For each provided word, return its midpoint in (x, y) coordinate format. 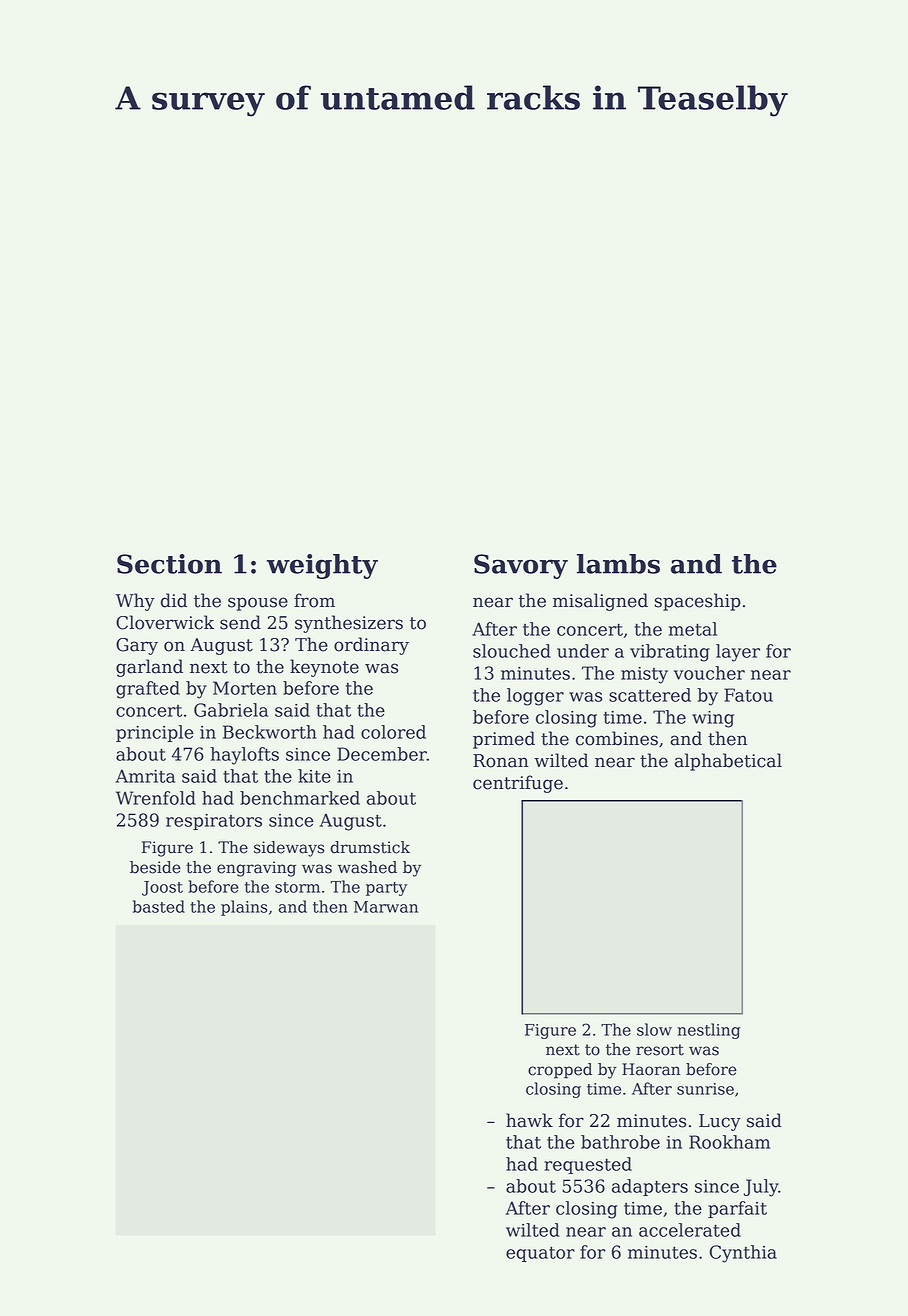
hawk (529, 1120)
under (583, 651)
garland (149, 668)
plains (244, 908)
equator (540, 1254)
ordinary (371, 646)
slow (654, 1029)
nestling (708, 1031)
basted (159, 906)
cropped (560, 1071)
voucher (709, 673)
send (240, 622)
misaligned (600, 602)
